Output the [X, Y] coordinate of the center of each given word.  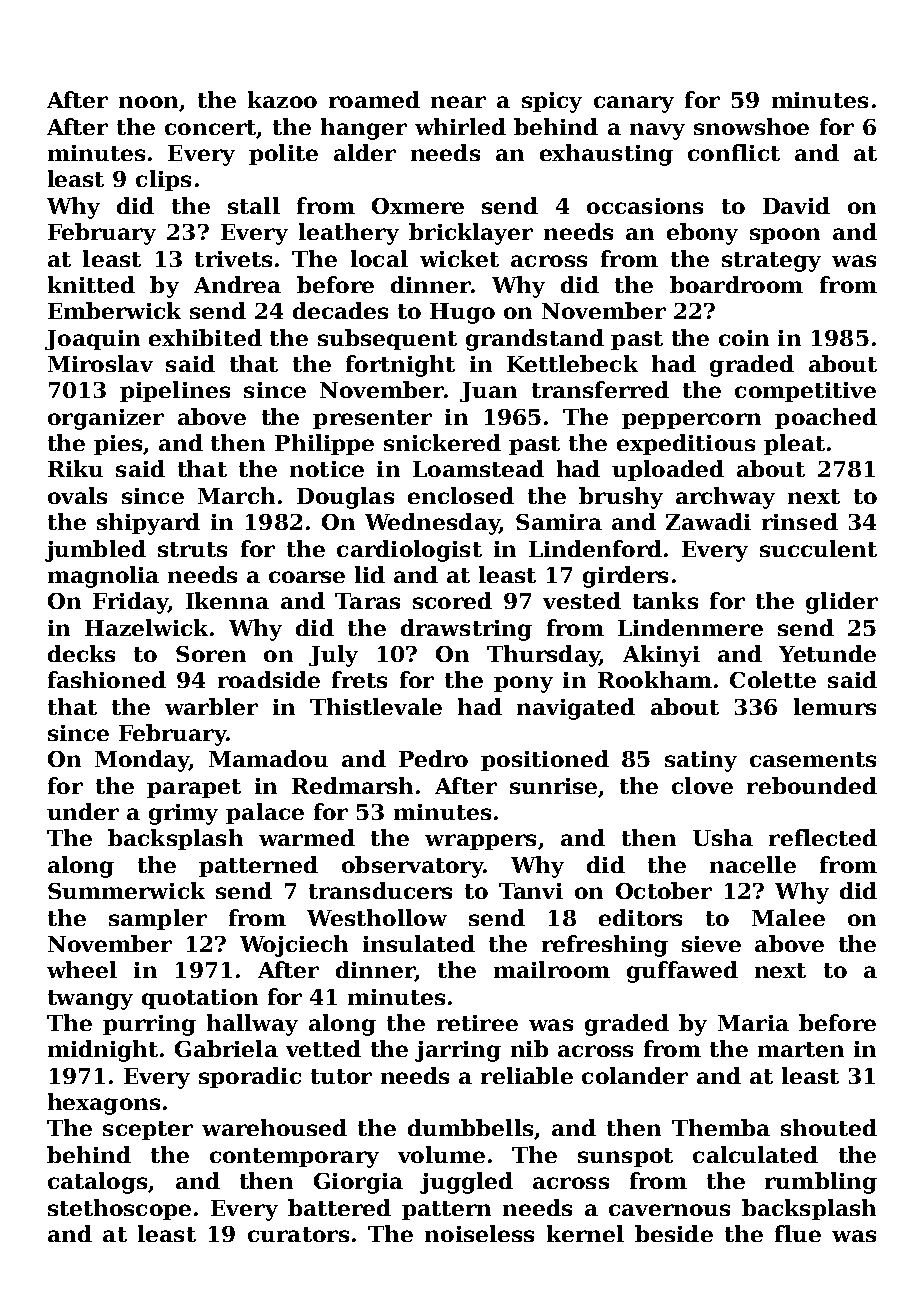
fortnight [400, 366]
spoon [785, 236]
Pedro [433, 758]
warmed [307, 837]
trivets [233, 259]
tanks [665, 600]
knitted [91, 284]
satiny [701, 761]
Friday [130, 603]
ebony [702, 234]
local [379, 258]
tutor [341, 1076]
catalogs [97, 1183]
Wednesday [432, 524]
